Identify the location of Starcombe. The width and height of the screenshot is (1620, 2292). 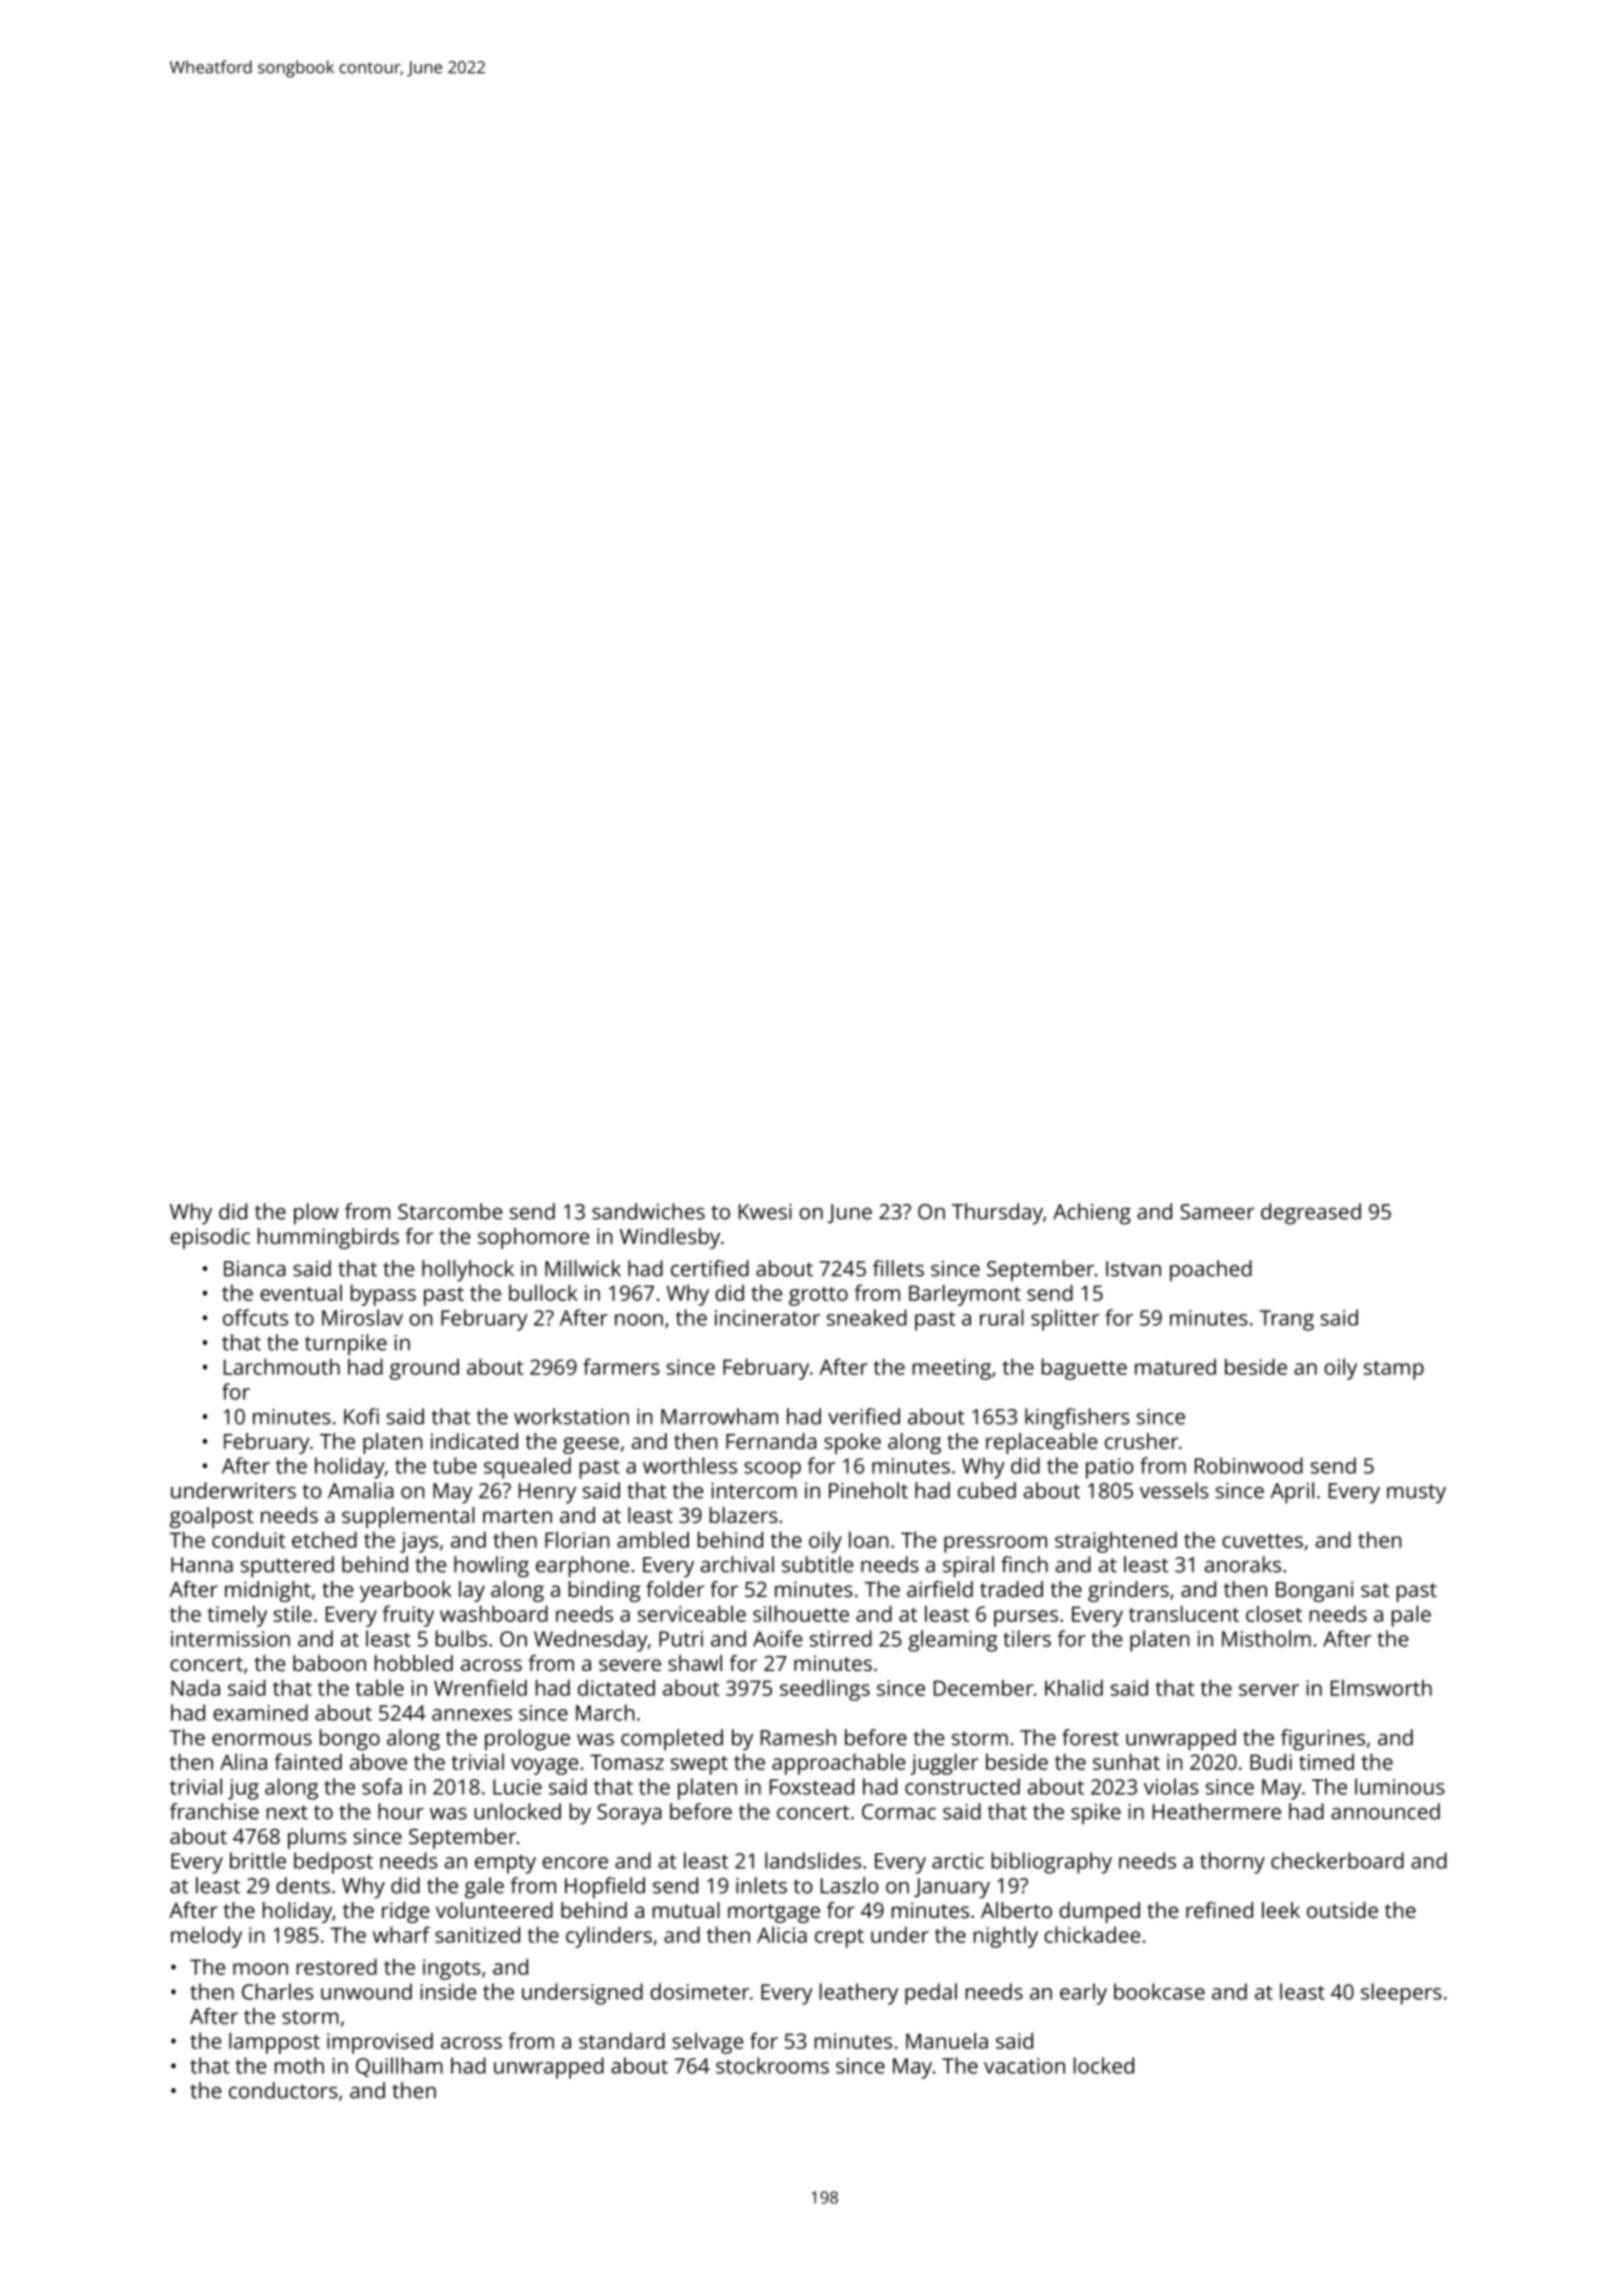
(450, 1211).
